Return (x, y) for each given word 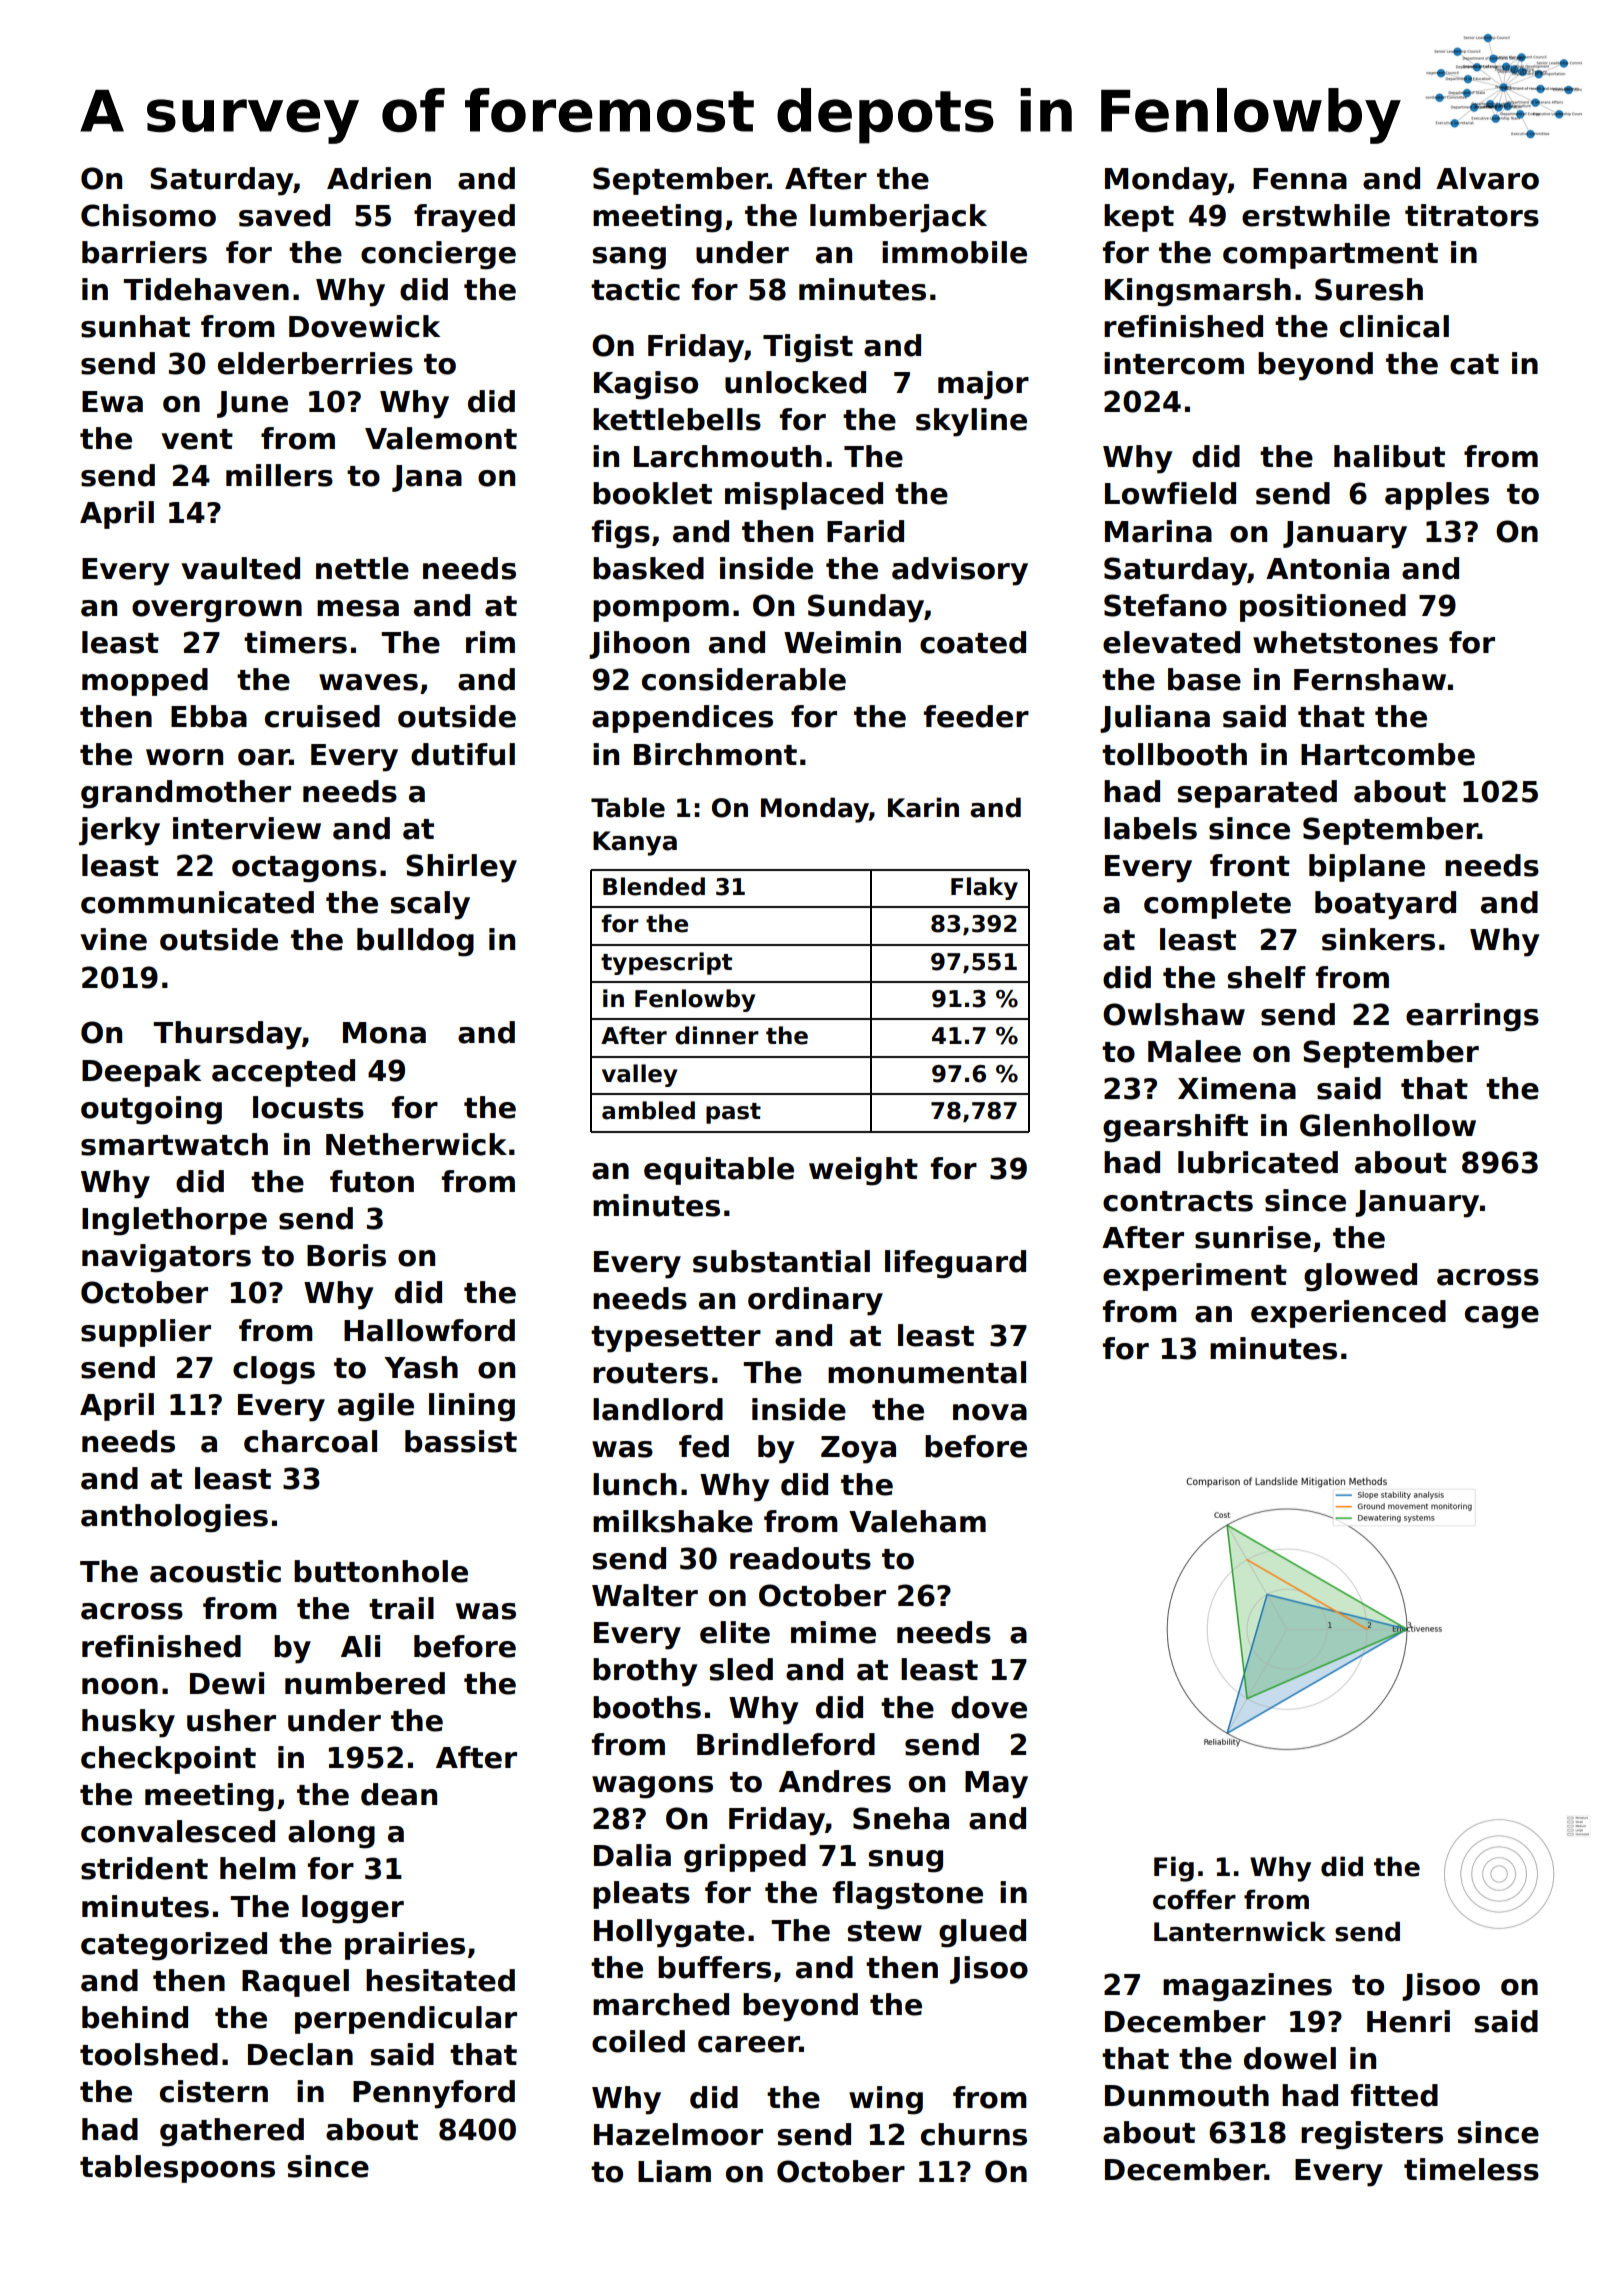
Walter (645, 1595)
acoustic (215, 1571)
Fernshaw (1370, 679)
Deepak (141, 1073)
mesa (358, 608)
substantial (781, 1261)
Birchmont (715, 754)
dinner (717, 1035)
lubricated (1258, 1162)
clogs (274, 1370)
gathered (232, 2132)
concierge (438, 255)
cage (1502, 1317)
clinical (1394, 326)
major (983, 385)
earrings (1472, 1017)
